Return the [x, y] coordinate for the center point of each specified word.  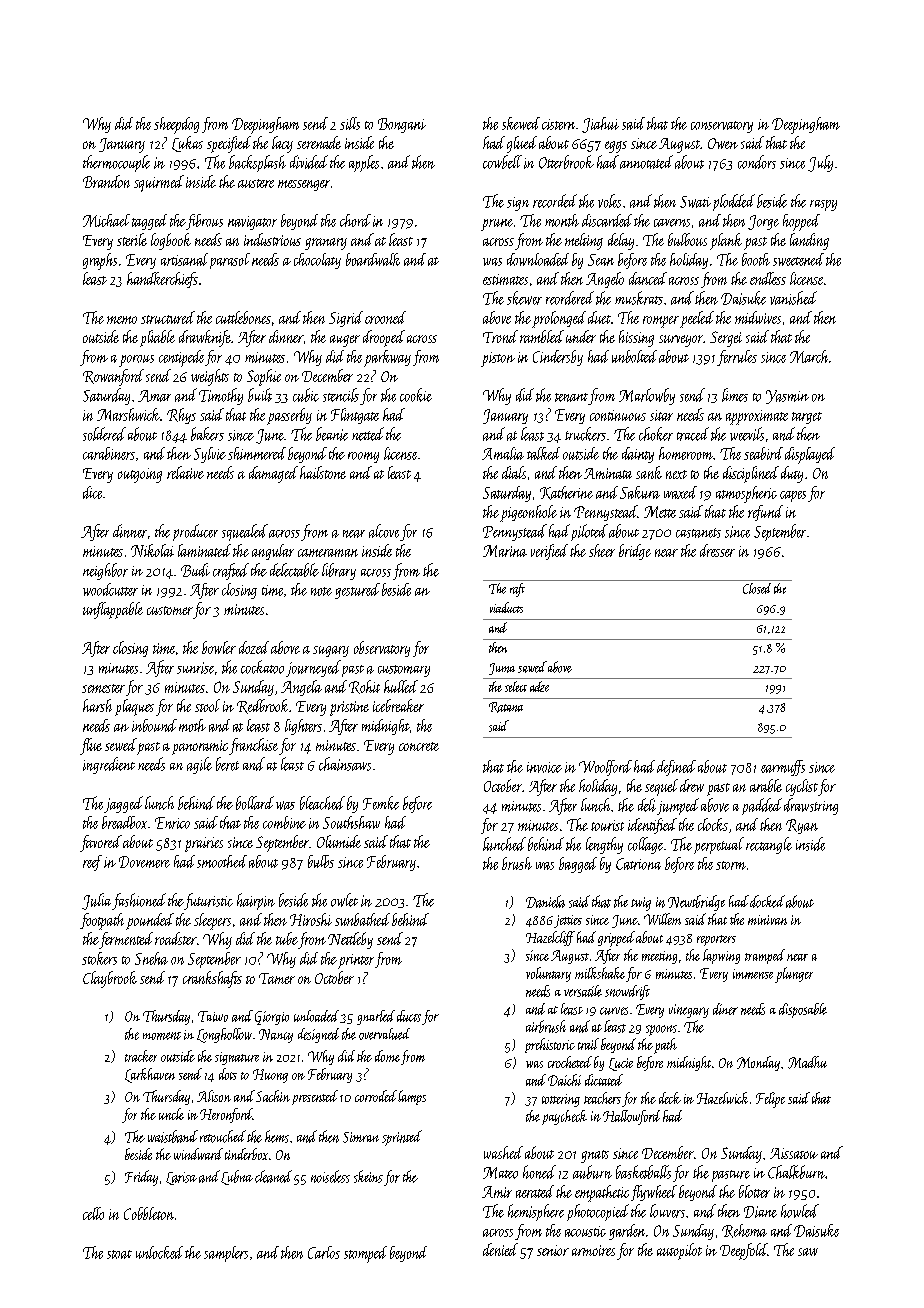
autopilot [679, 1251]
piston [498, 359]
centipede [181, 358]
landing [809, 241]
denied [500, 1249]
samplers [226, 1254]
